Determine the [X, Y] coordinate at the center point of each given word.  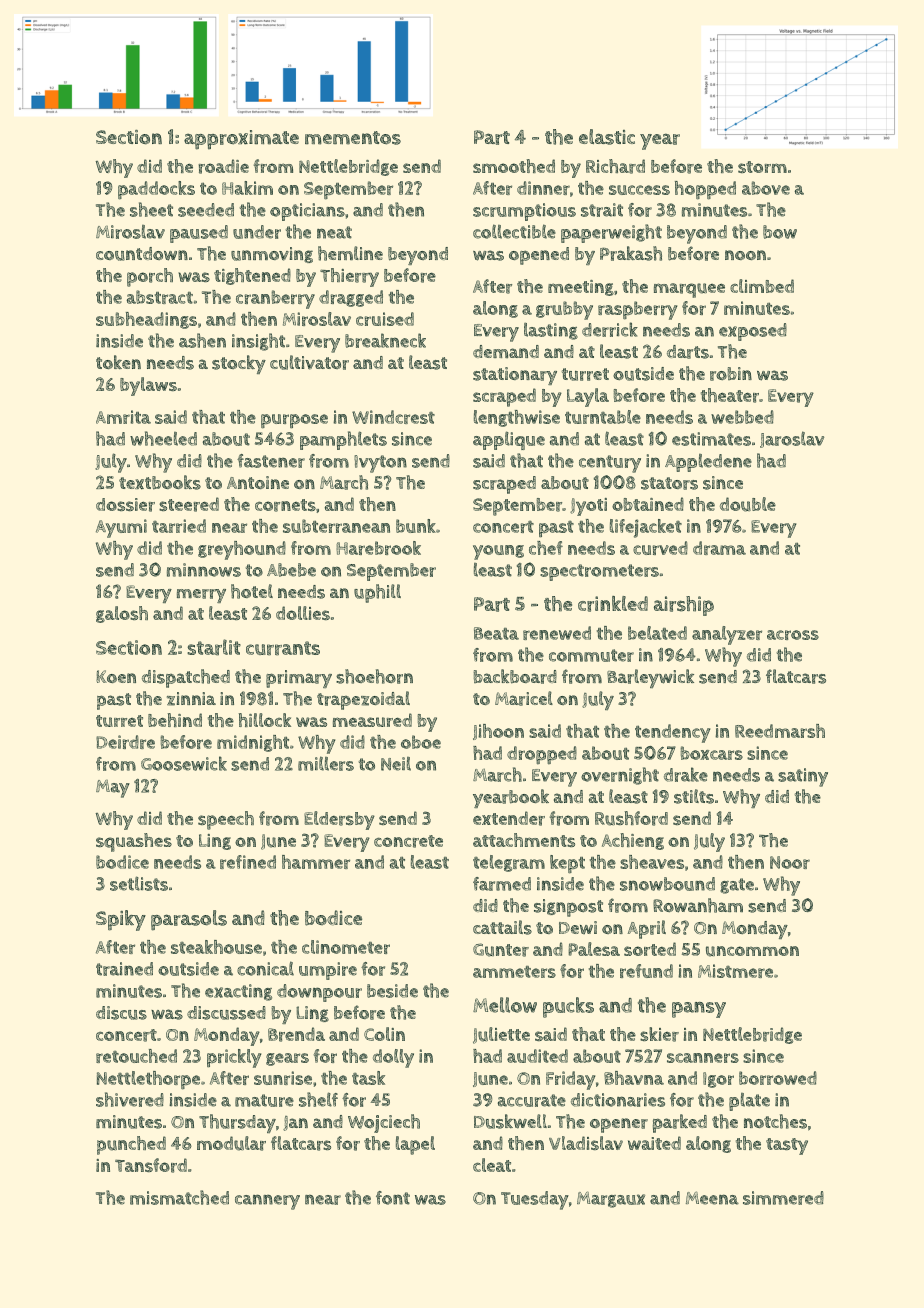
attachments [524, 840]
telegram [509, 863]
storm [762, 167]
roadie [223, 166]
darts [688, 352]
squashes [134, 842]
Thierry [349, 277]
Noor [790, 862]
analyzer [727, 635]
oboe [421, 742]
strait [602, 210]
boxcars [712, 753]
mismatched [179, 1197]
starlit [214, 647]
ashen [202, 340]
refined [248, 862]
